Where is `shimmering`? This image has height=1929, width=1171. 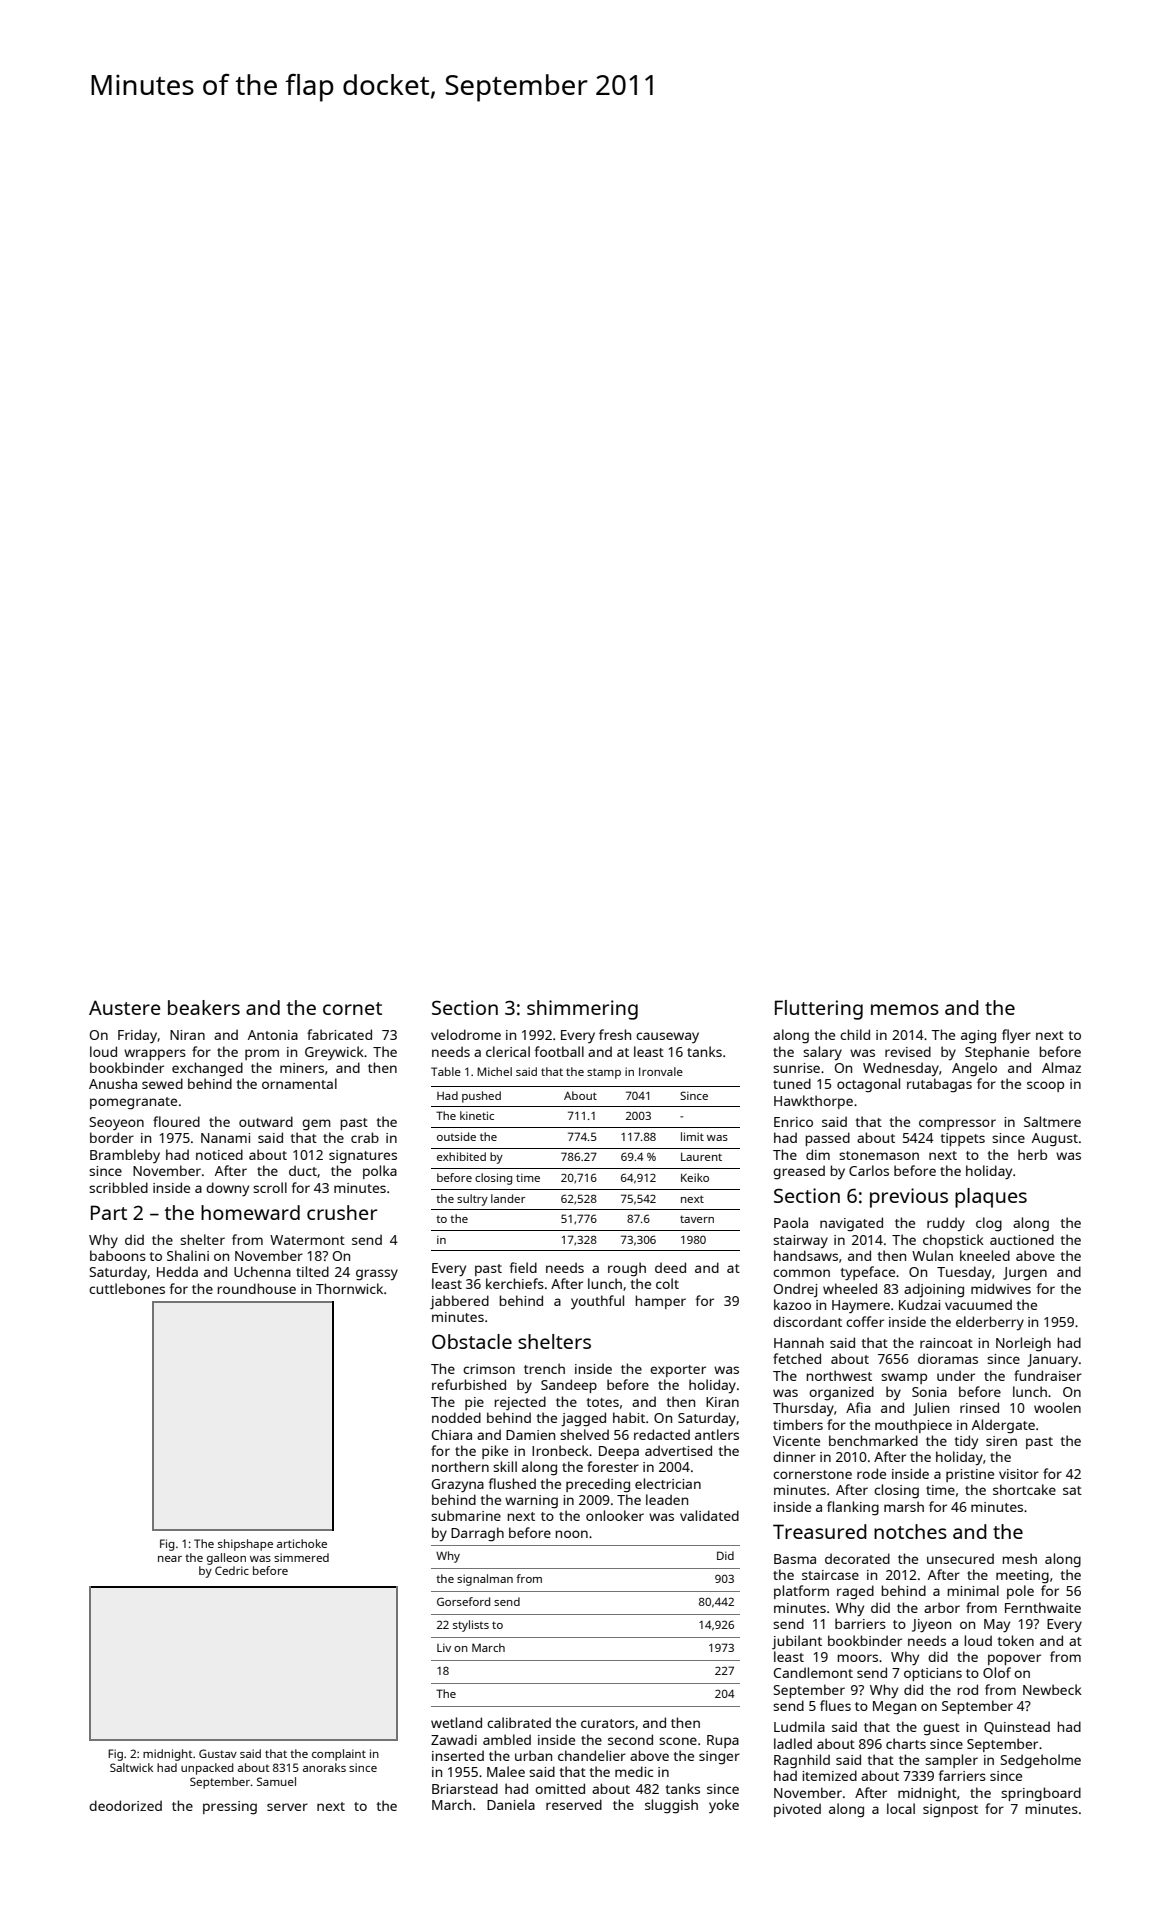 shimmering is located at coordinates (582, 1010).
